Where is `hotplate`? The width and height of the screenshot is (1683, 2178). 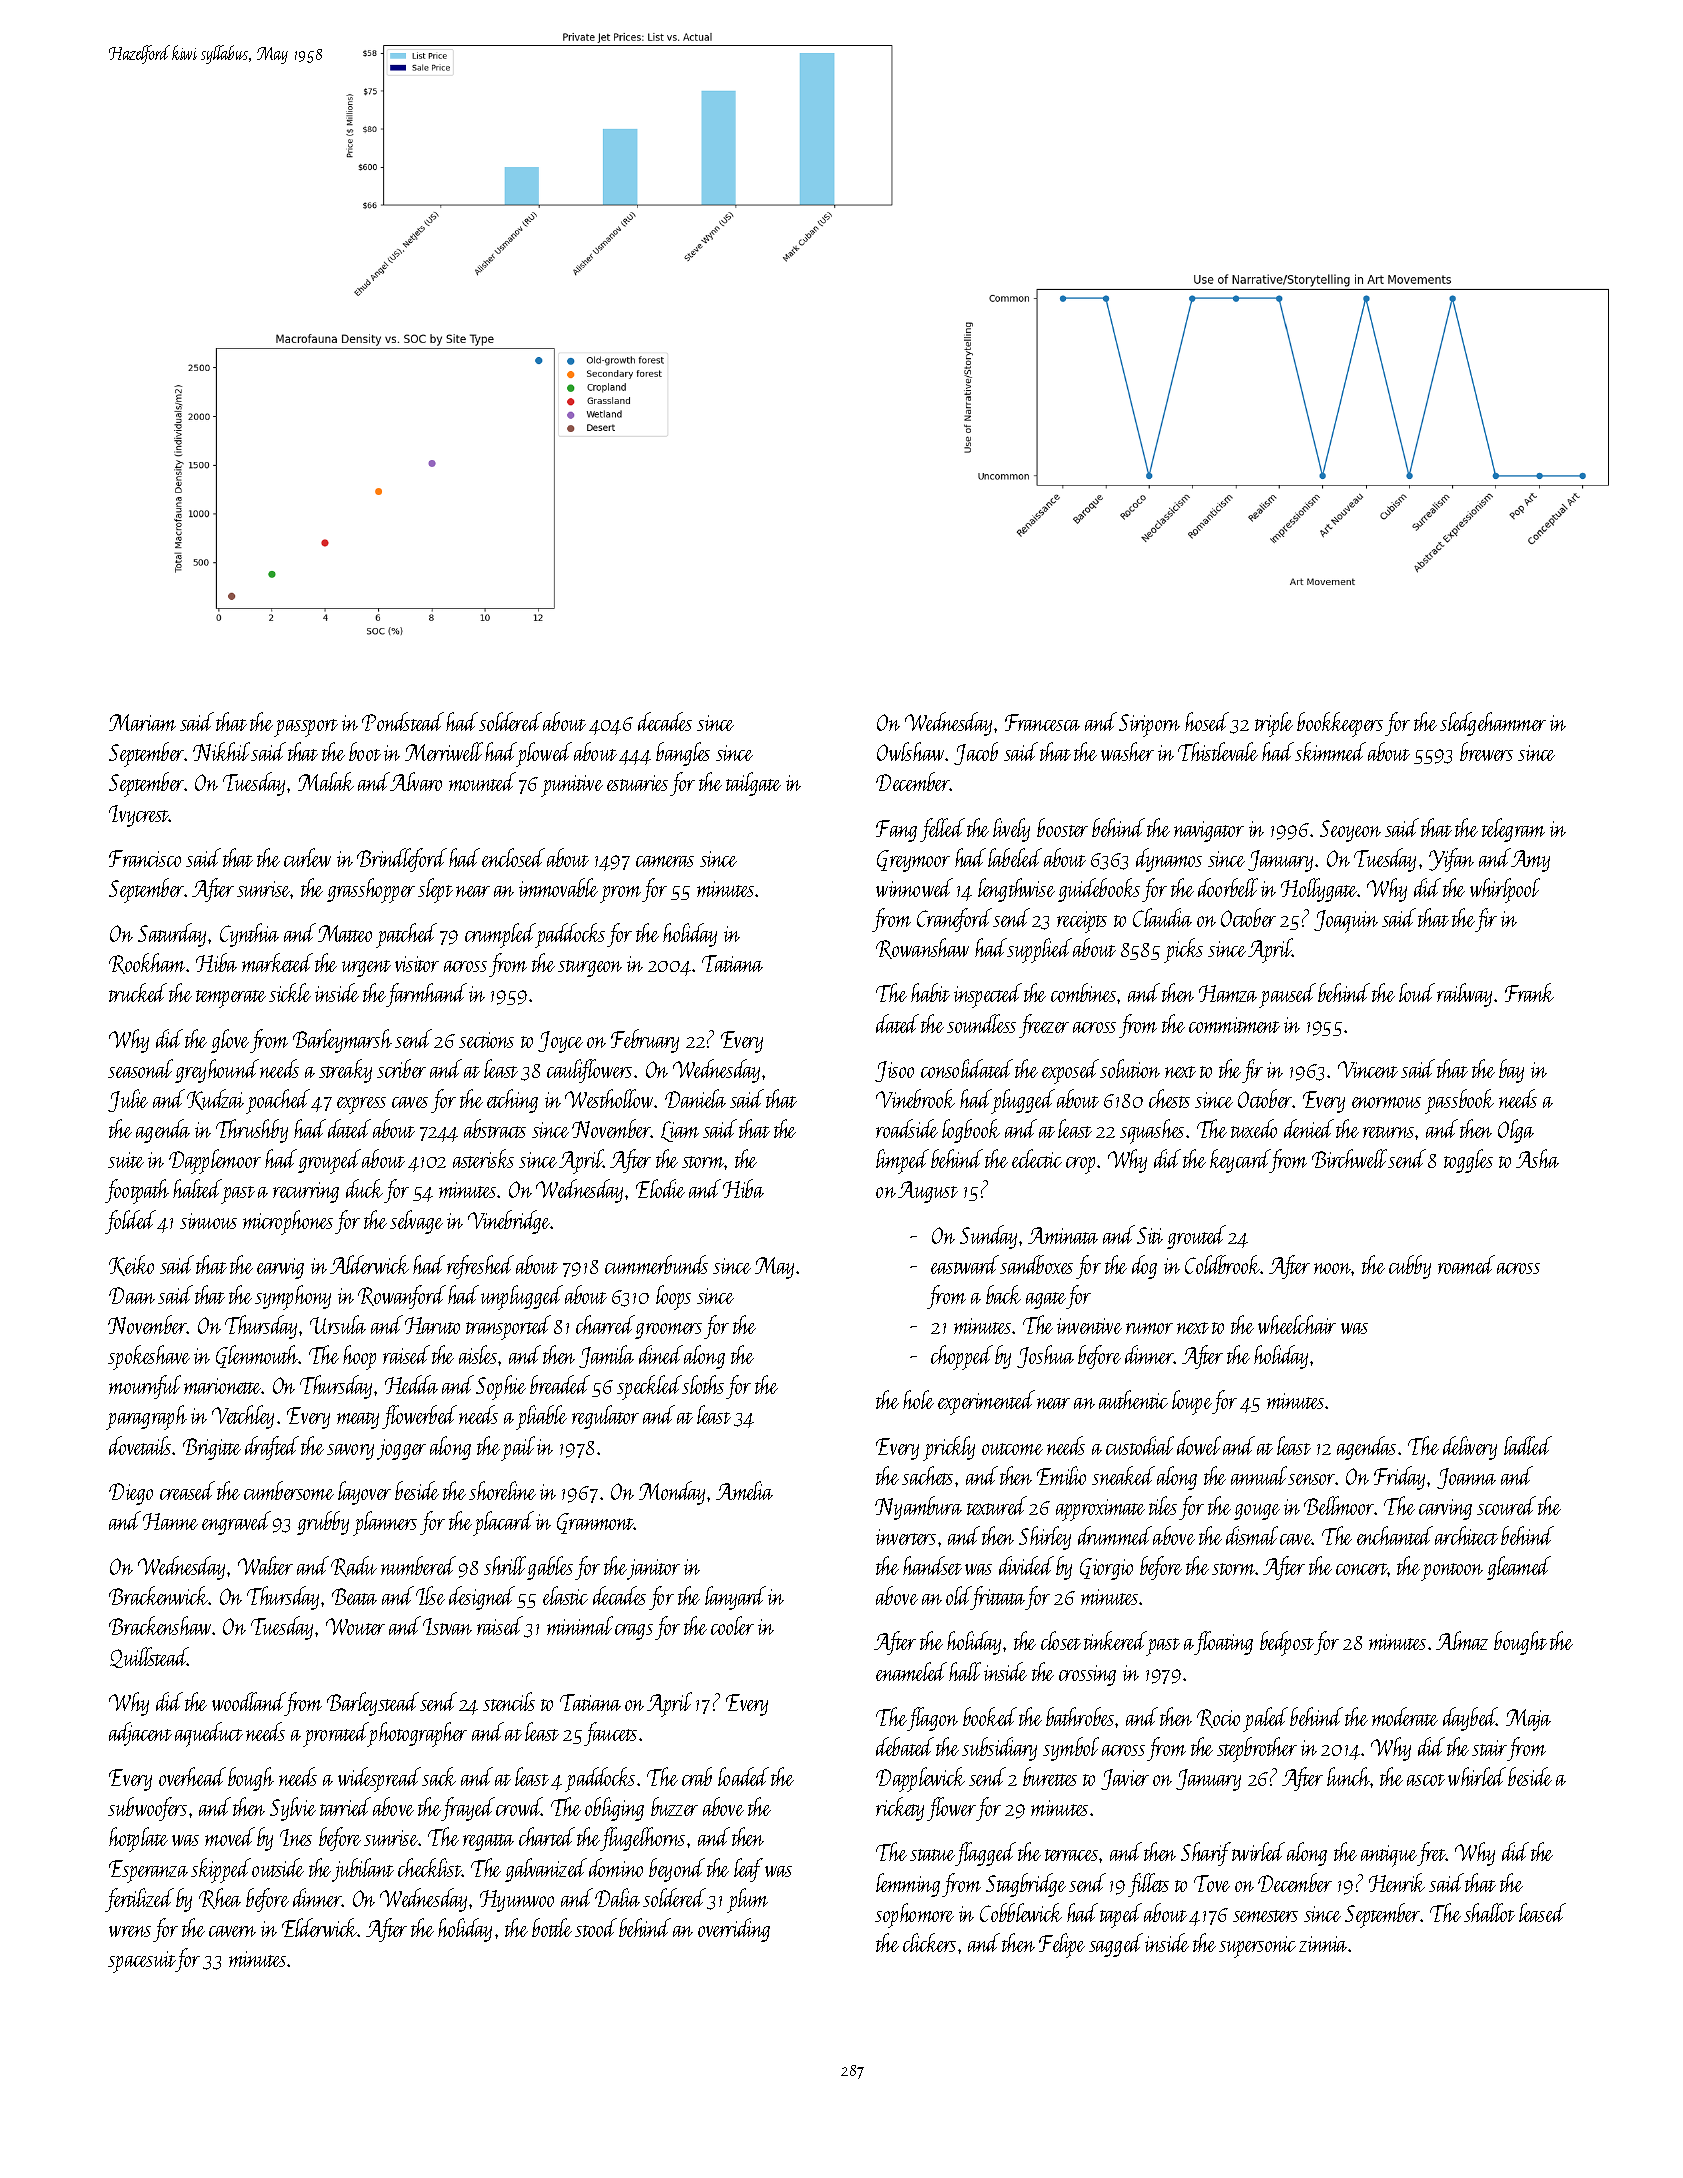
hotplate is located at coordinates (138, 1839).
